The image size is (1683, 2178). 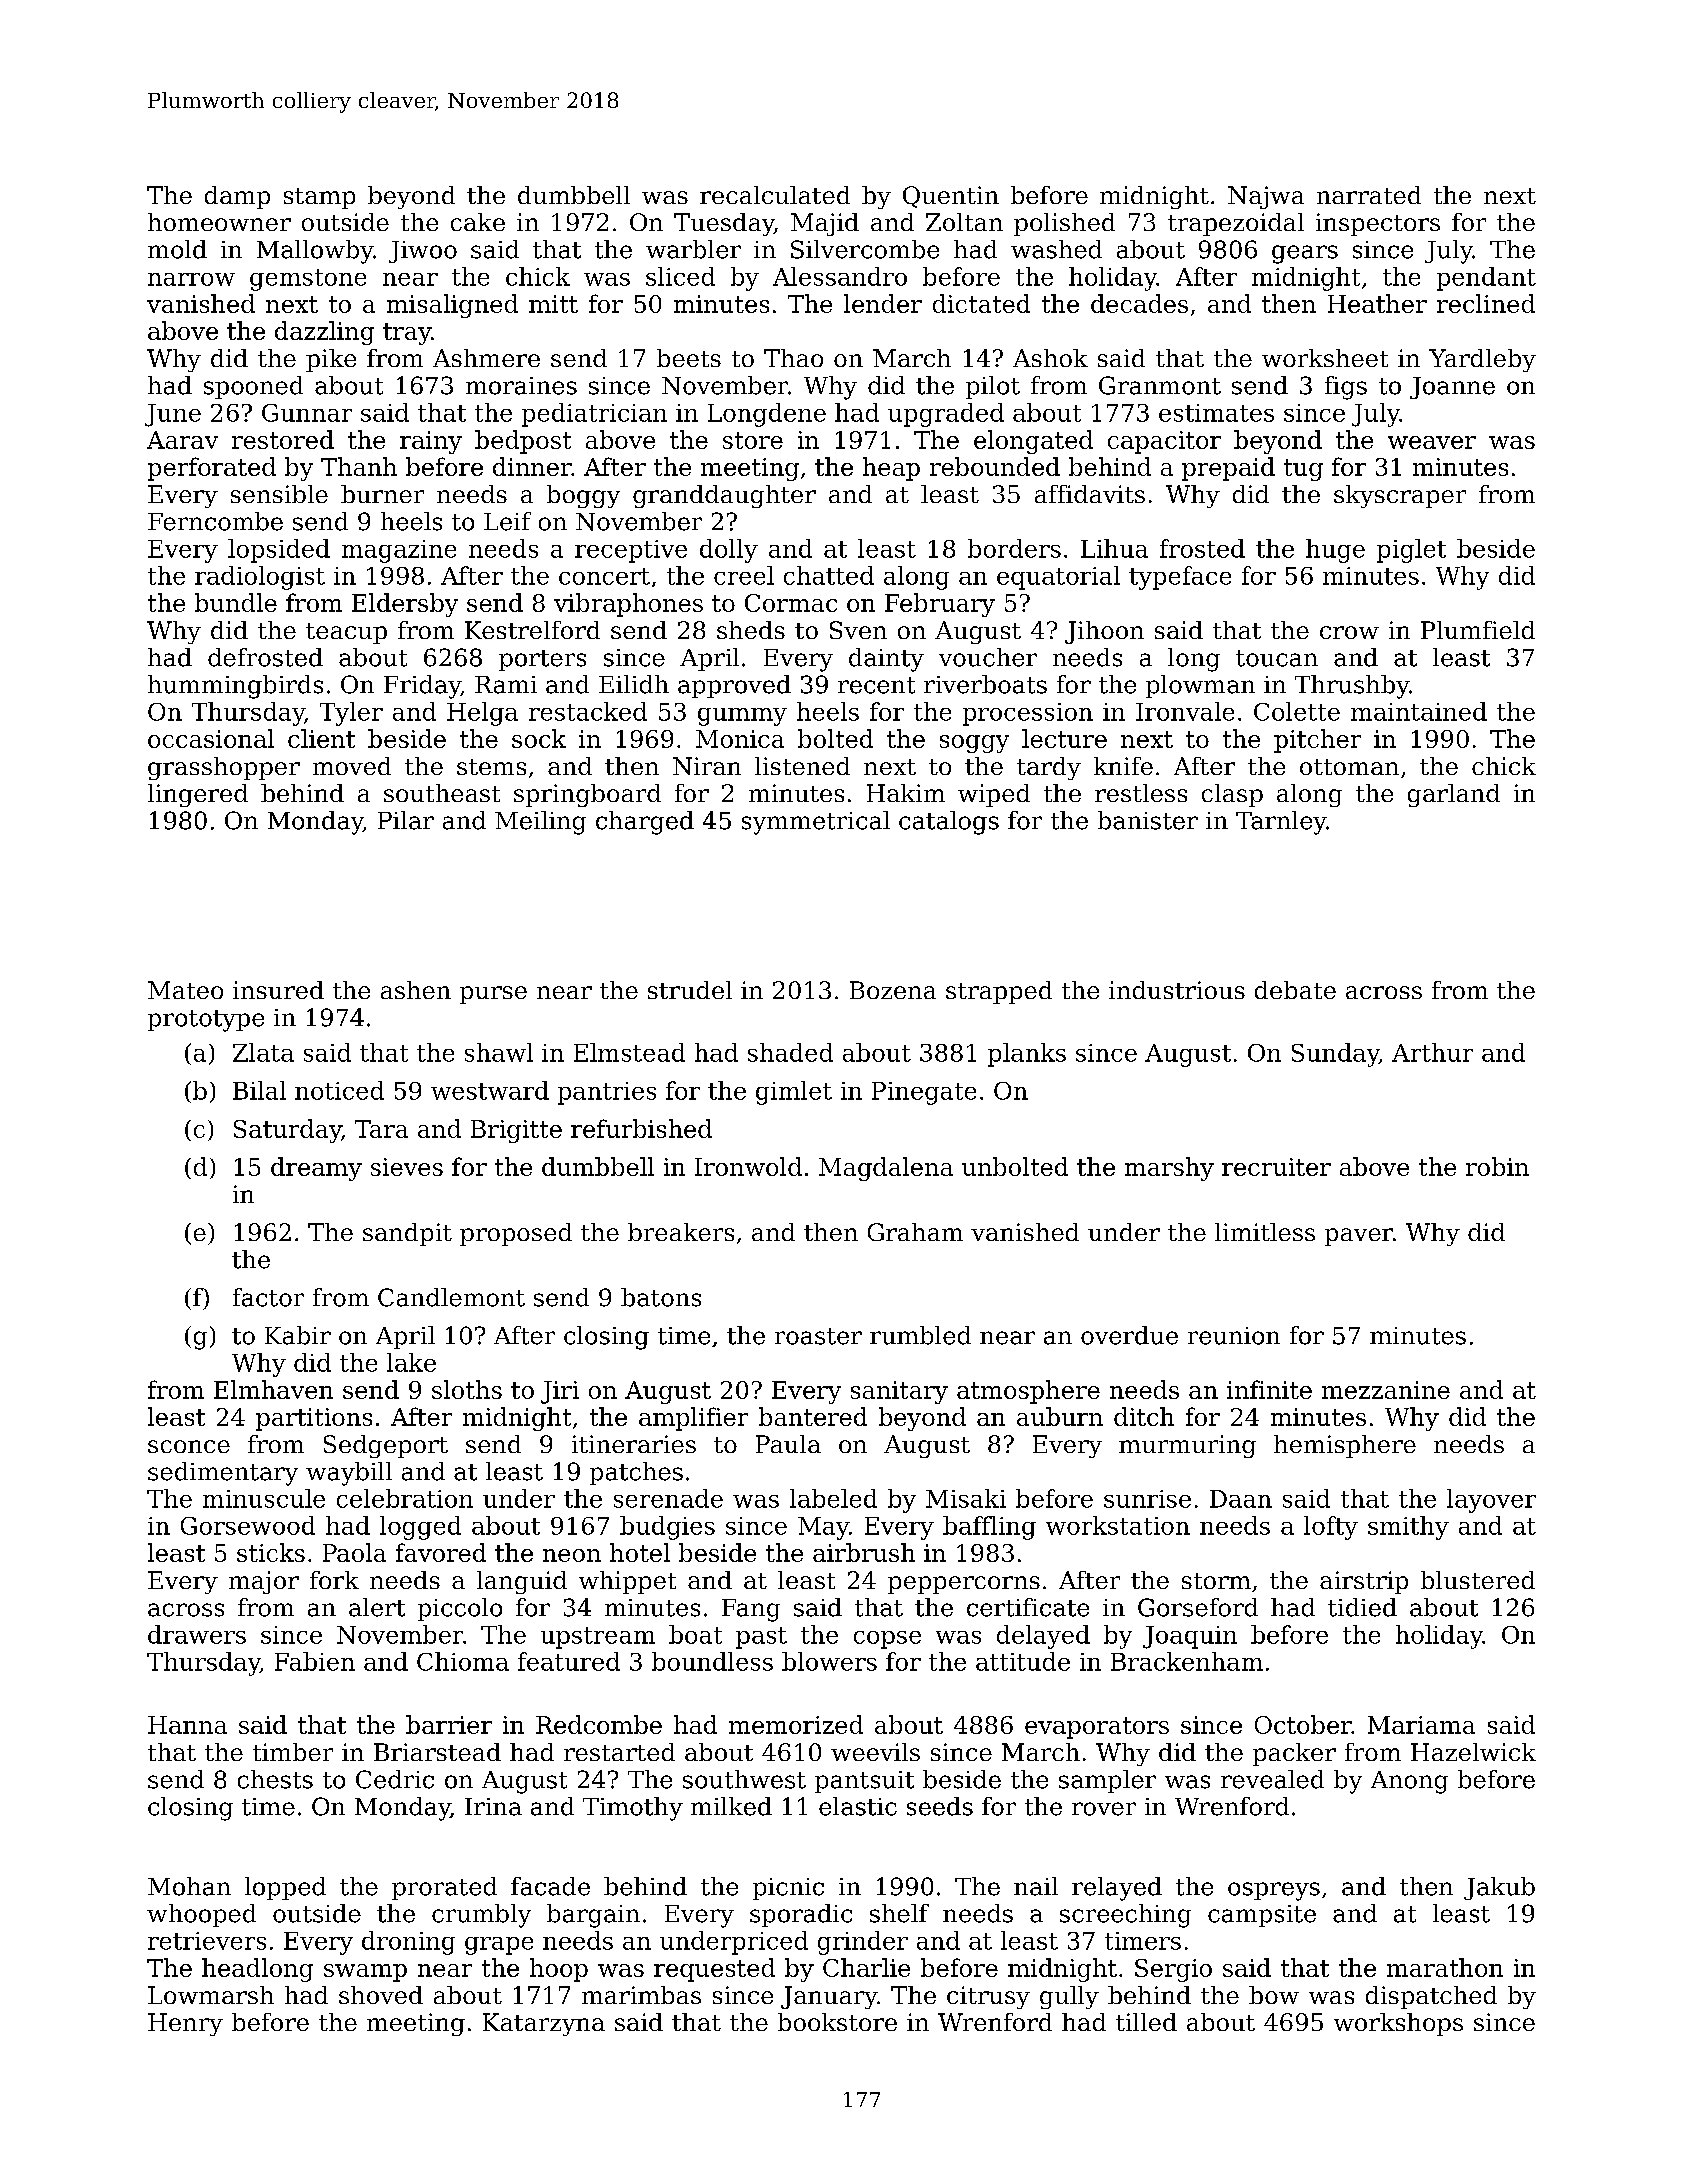 What do you see at coordinates (416, 990) in the screenshot?
I see `ashen` at bounding box center [416, 990].
